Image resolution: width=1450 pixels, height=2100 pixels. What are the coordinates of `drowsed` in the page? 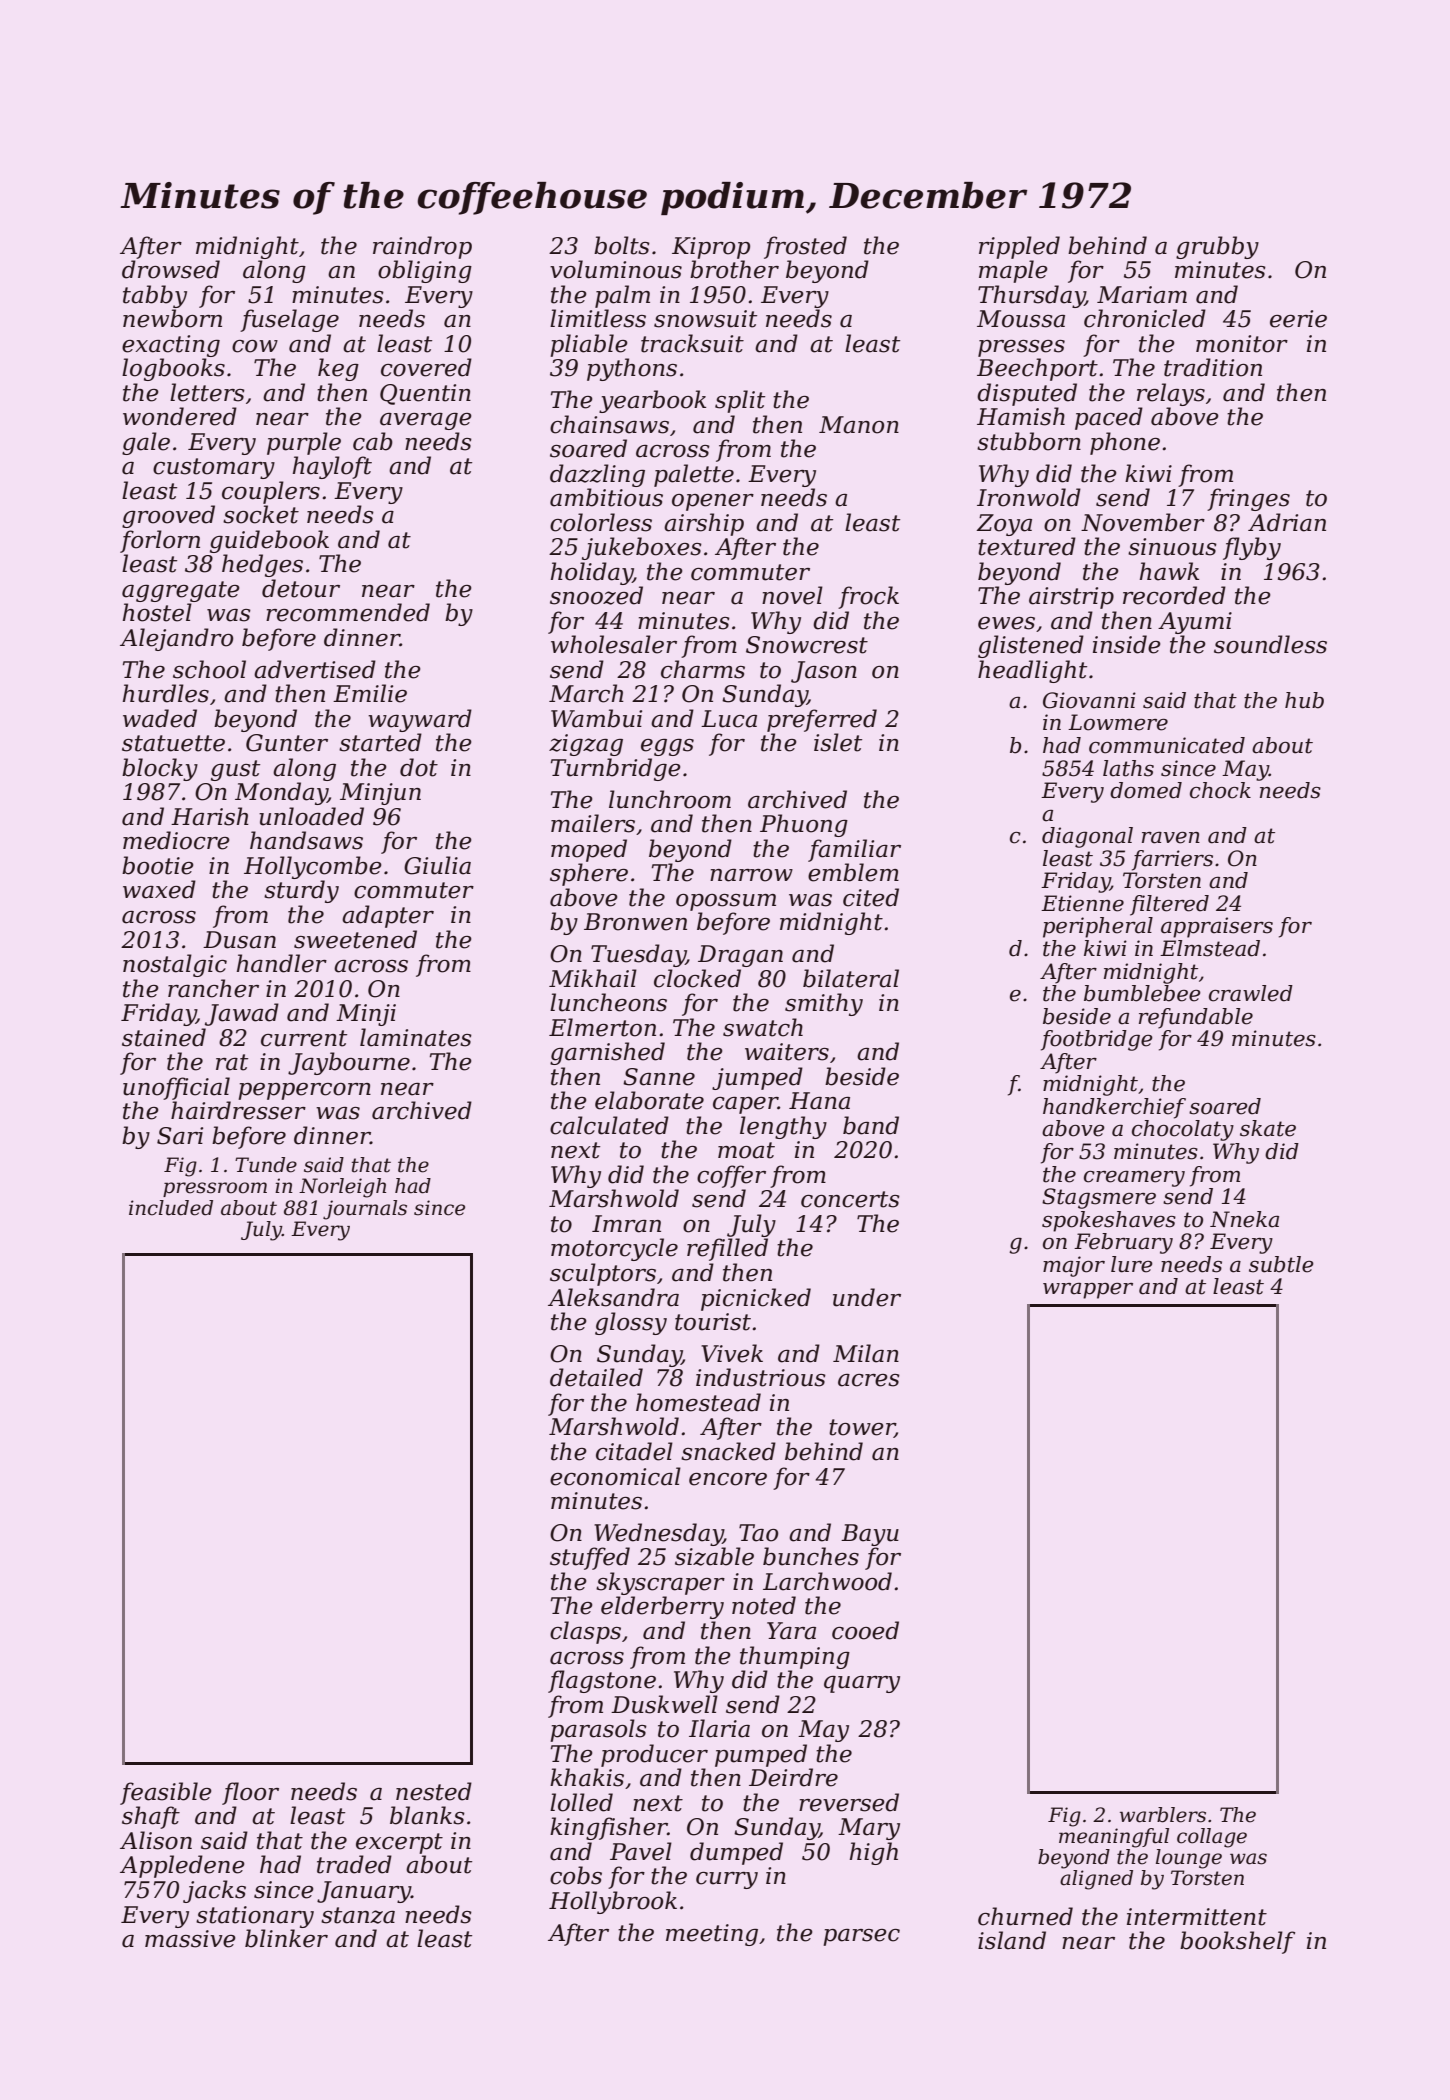 It's located at (171, 269).
